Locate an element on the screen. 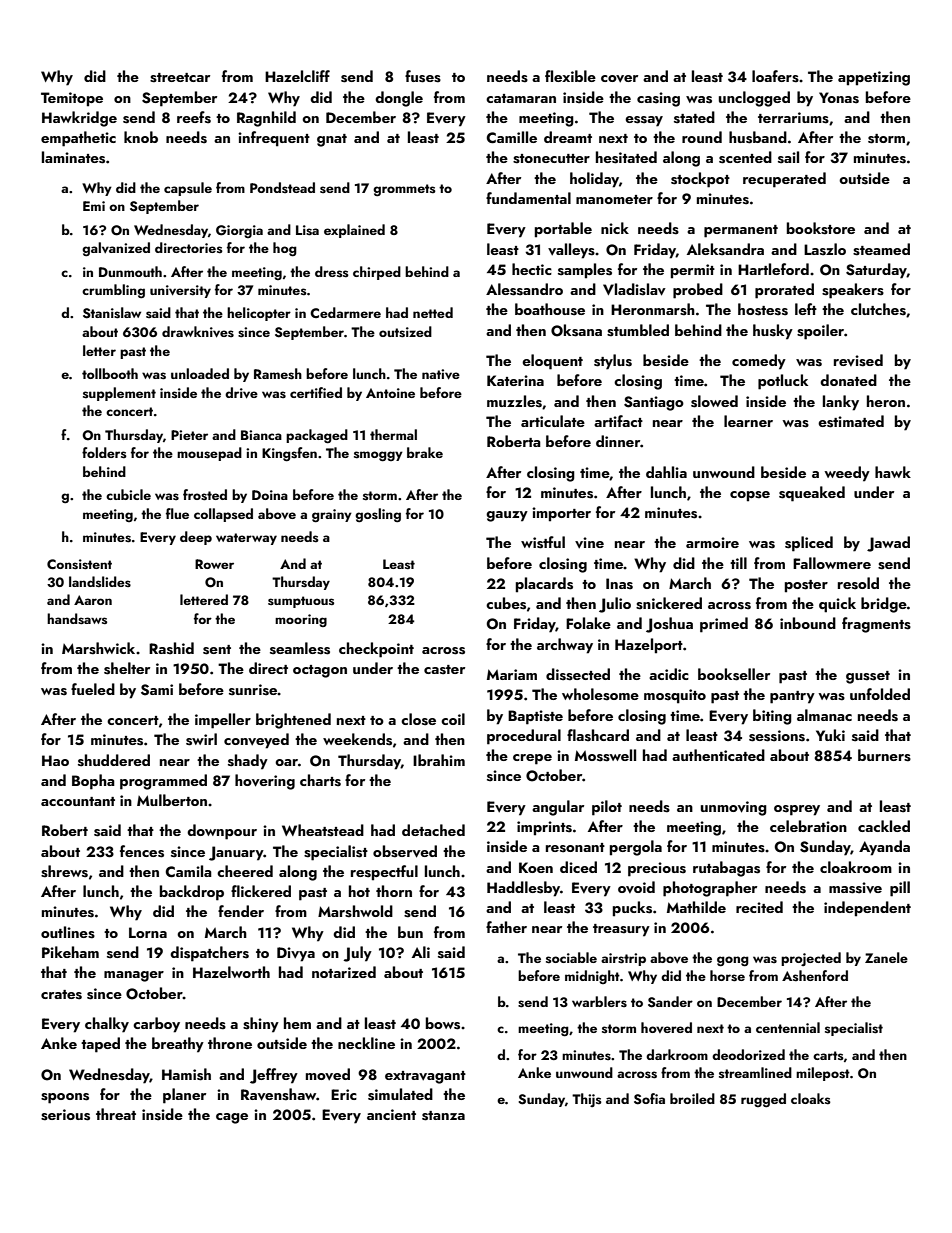 This screenshot has width=952, height=1233. packaged is located at coordinates (317, 436).
